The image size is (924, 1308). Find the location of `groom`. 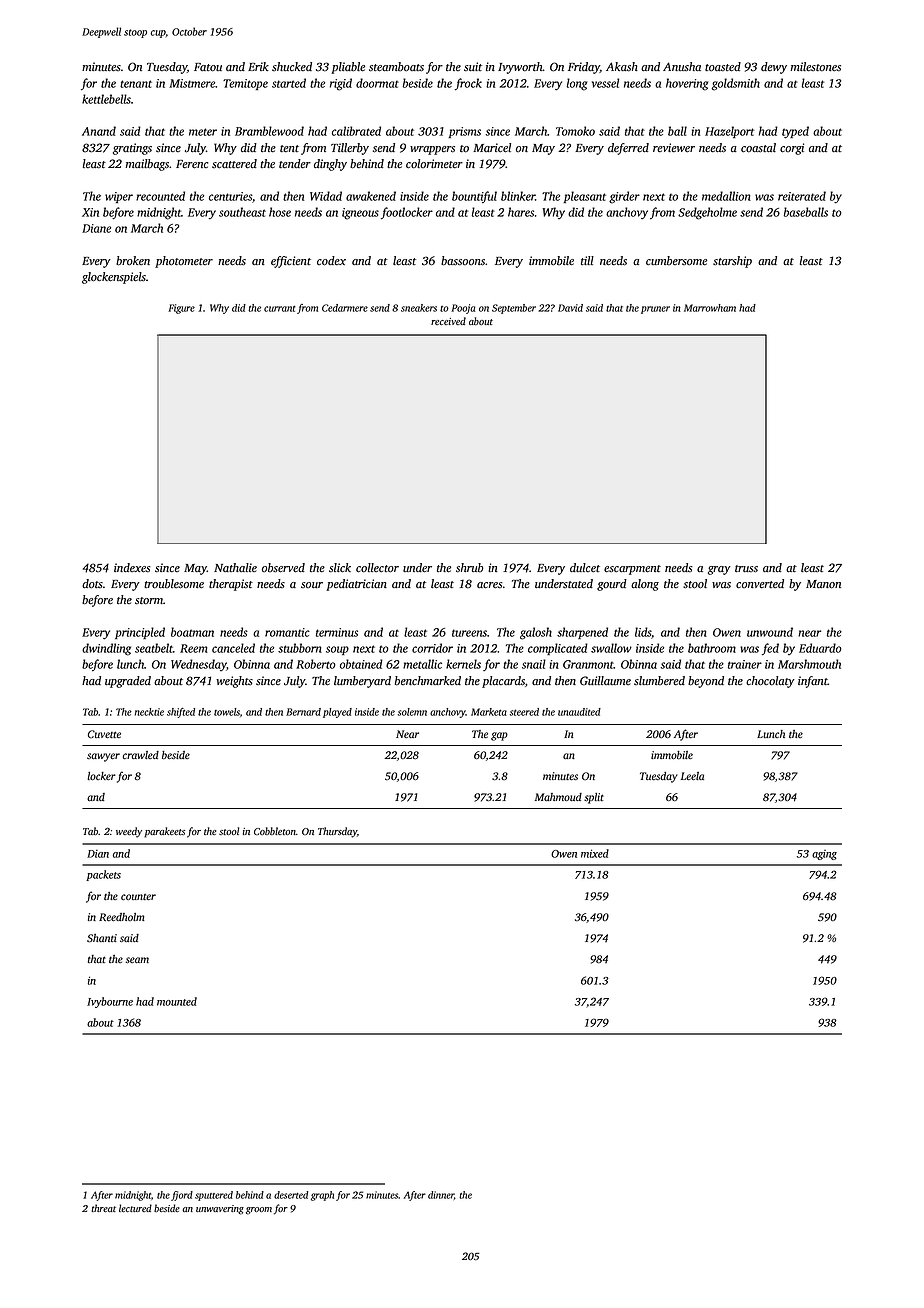

groom is located at coordinates (259, 1211).
